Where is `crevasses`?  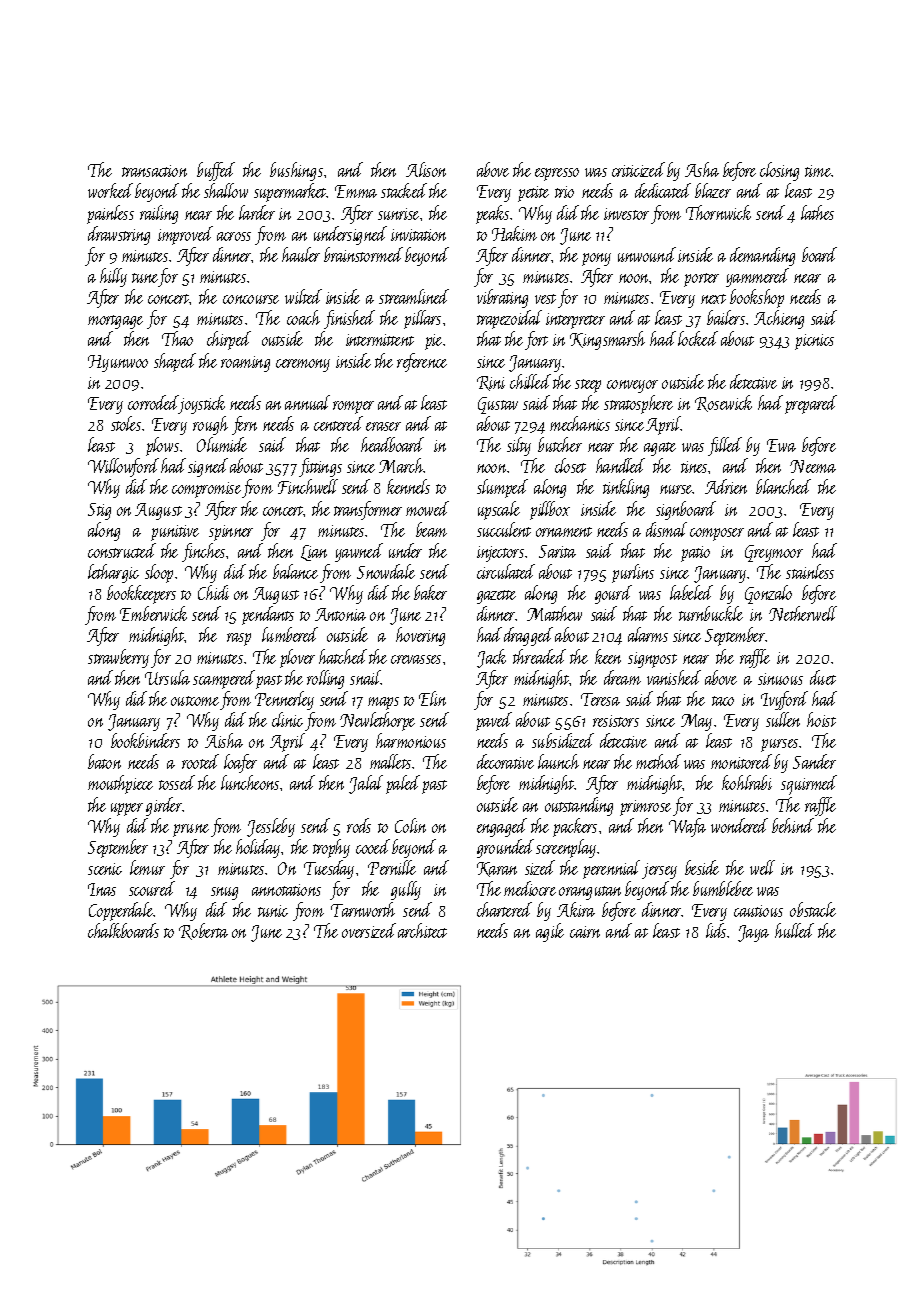 crevasses is located at coordinates (416, 659).
